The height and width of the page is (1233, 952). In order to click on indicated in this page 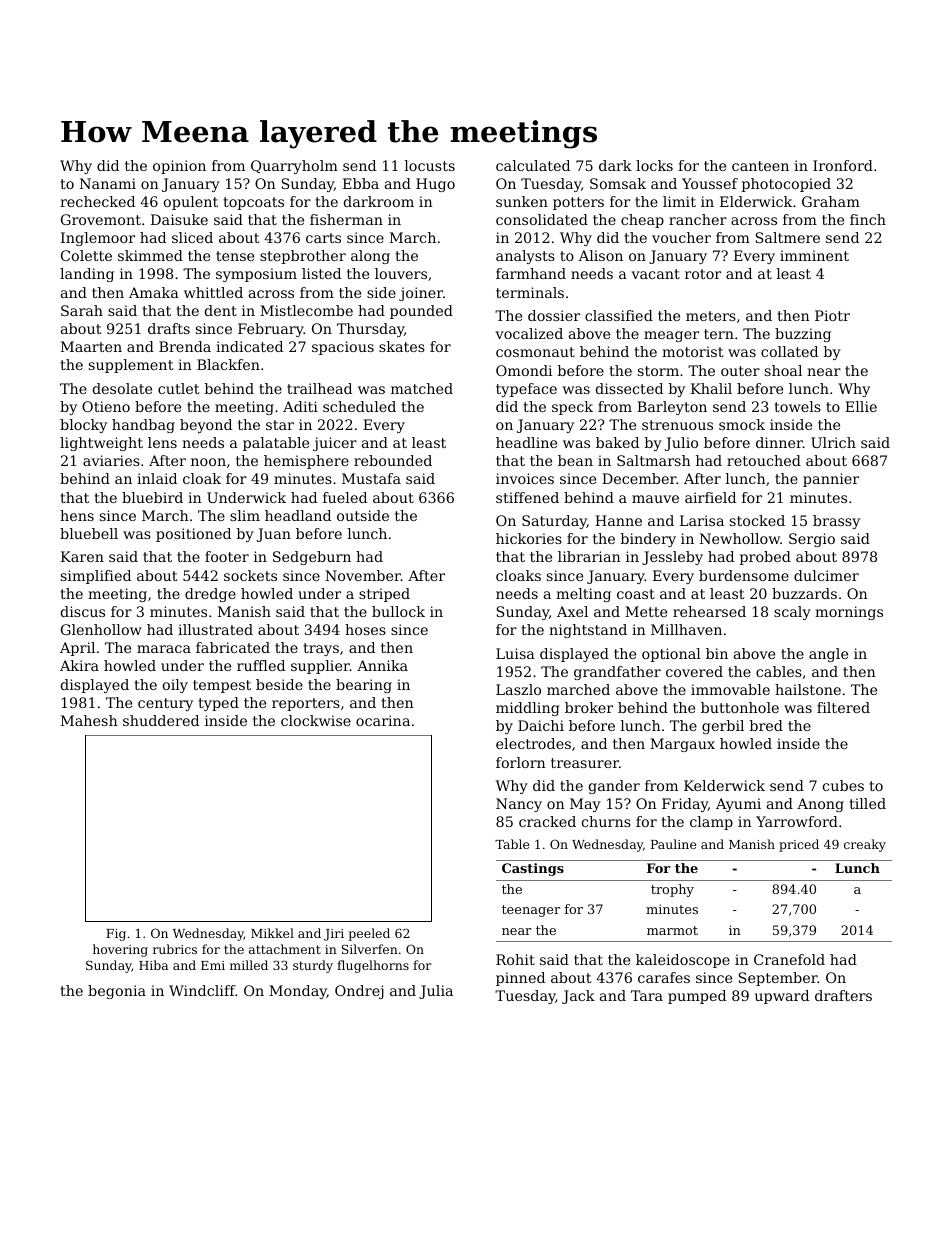, I will do `click(249, 346)`.
